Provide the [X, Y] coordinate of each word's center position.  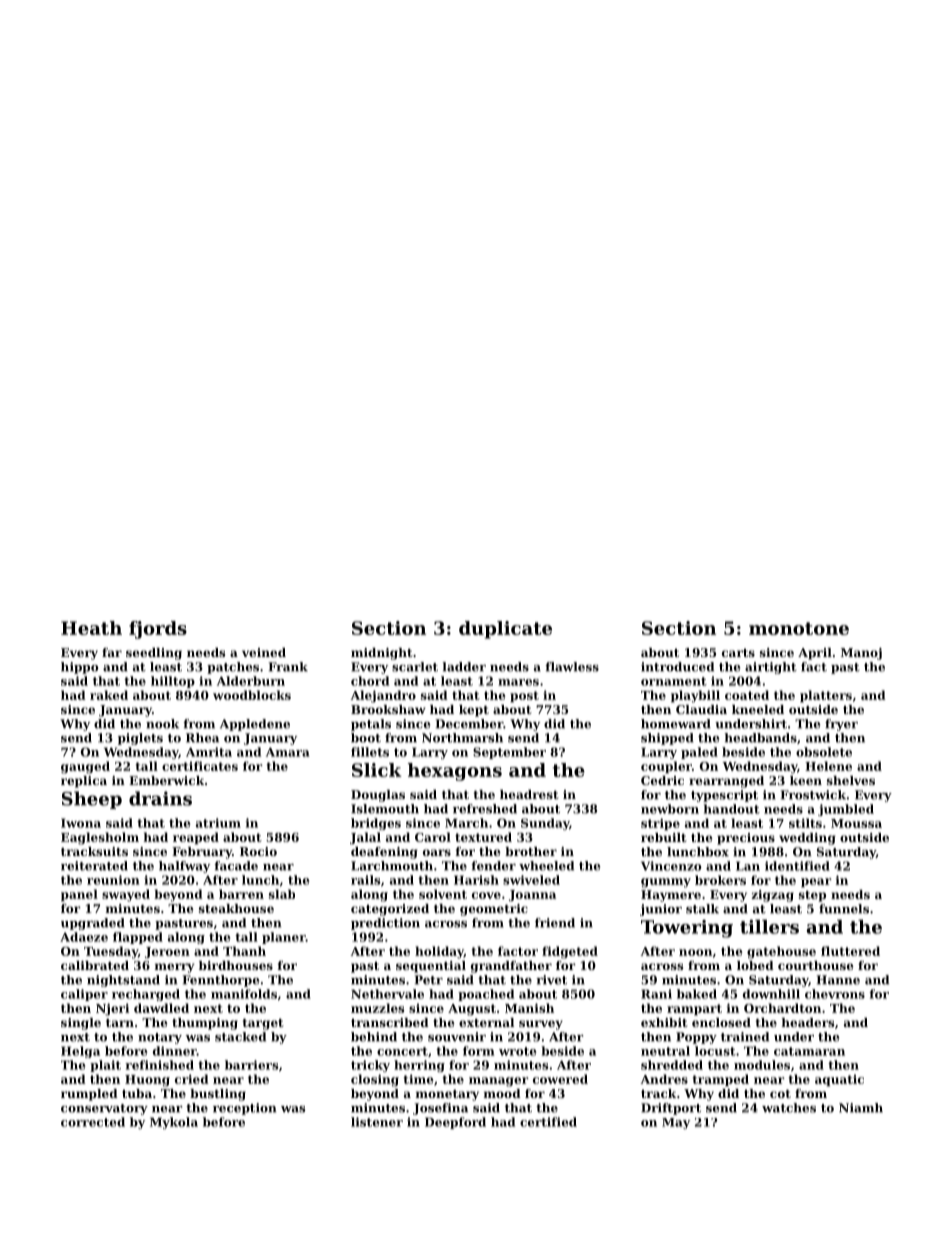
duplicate [505, 630]
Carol [433, 837]
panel [79, 895]
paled [699, 753]
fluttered [850, 951]
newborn [670, 809]
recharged [146, 995]
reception [244, 1109]
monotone [799, 628]
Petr [429, 980]
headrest [529, 794]
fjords [158, 630]
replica [84, 782]
